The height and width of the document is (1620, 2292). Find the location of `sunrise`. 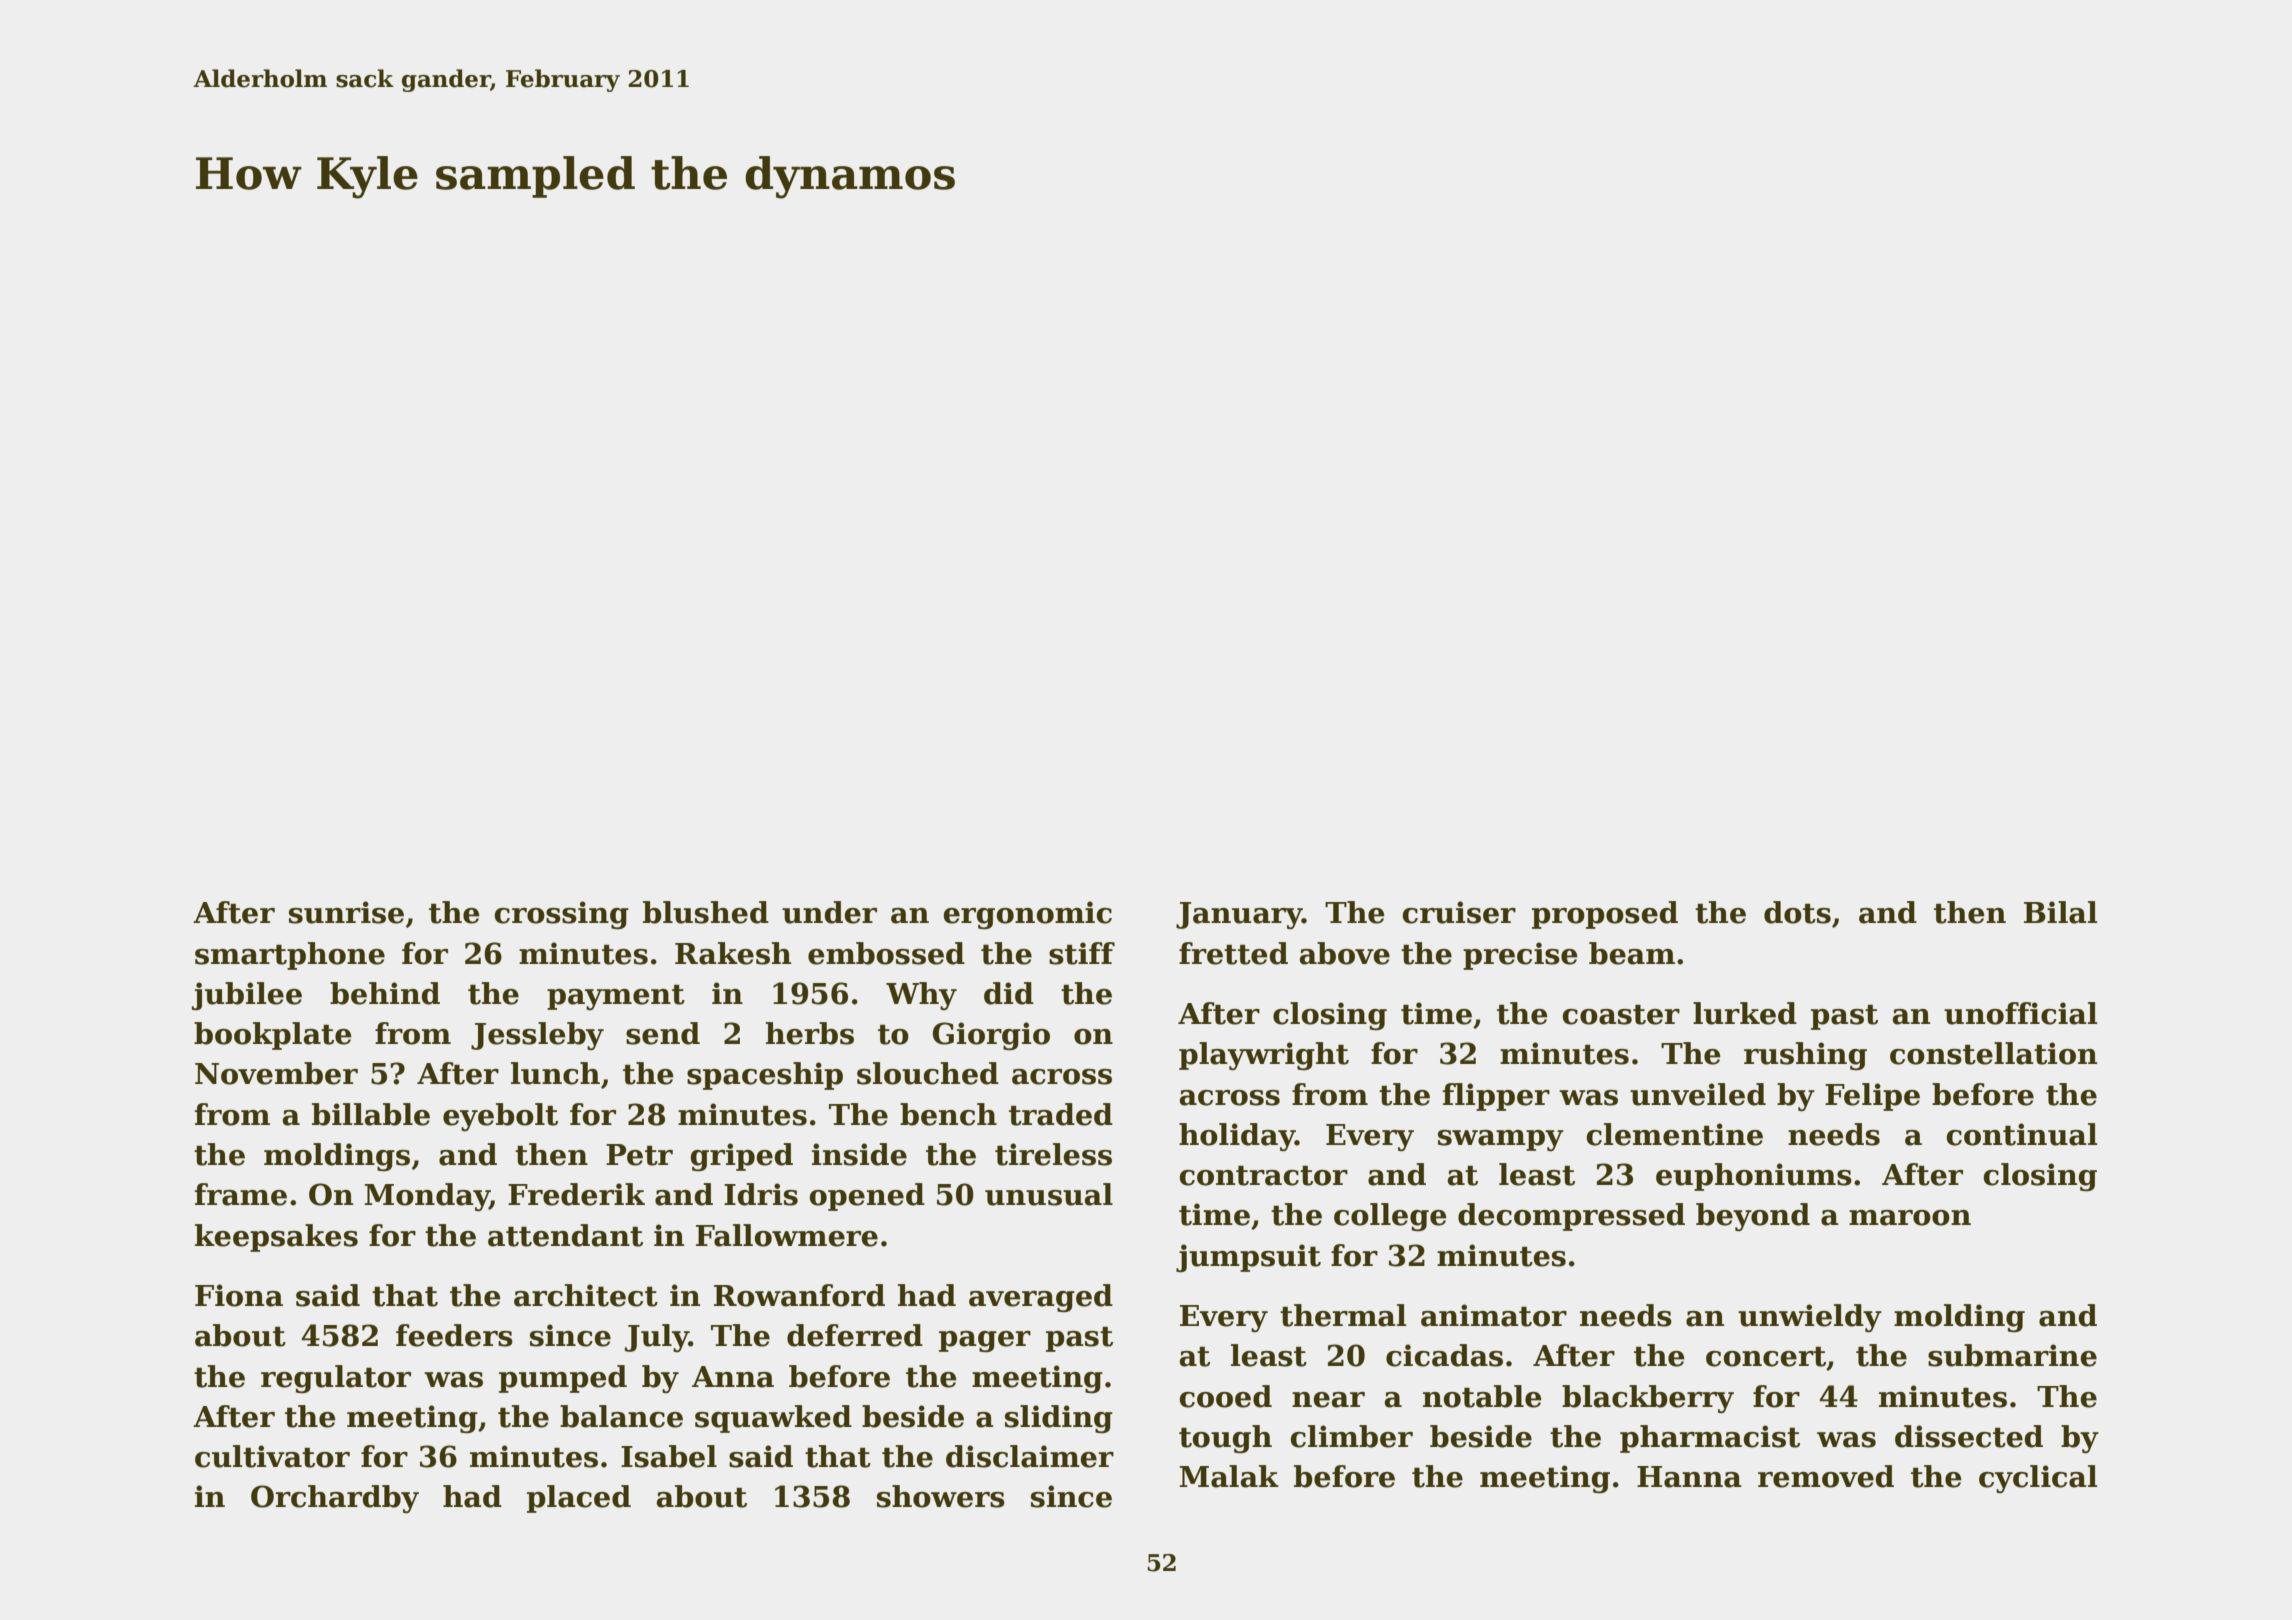

sunrise is located at coordinates (346, 912).
